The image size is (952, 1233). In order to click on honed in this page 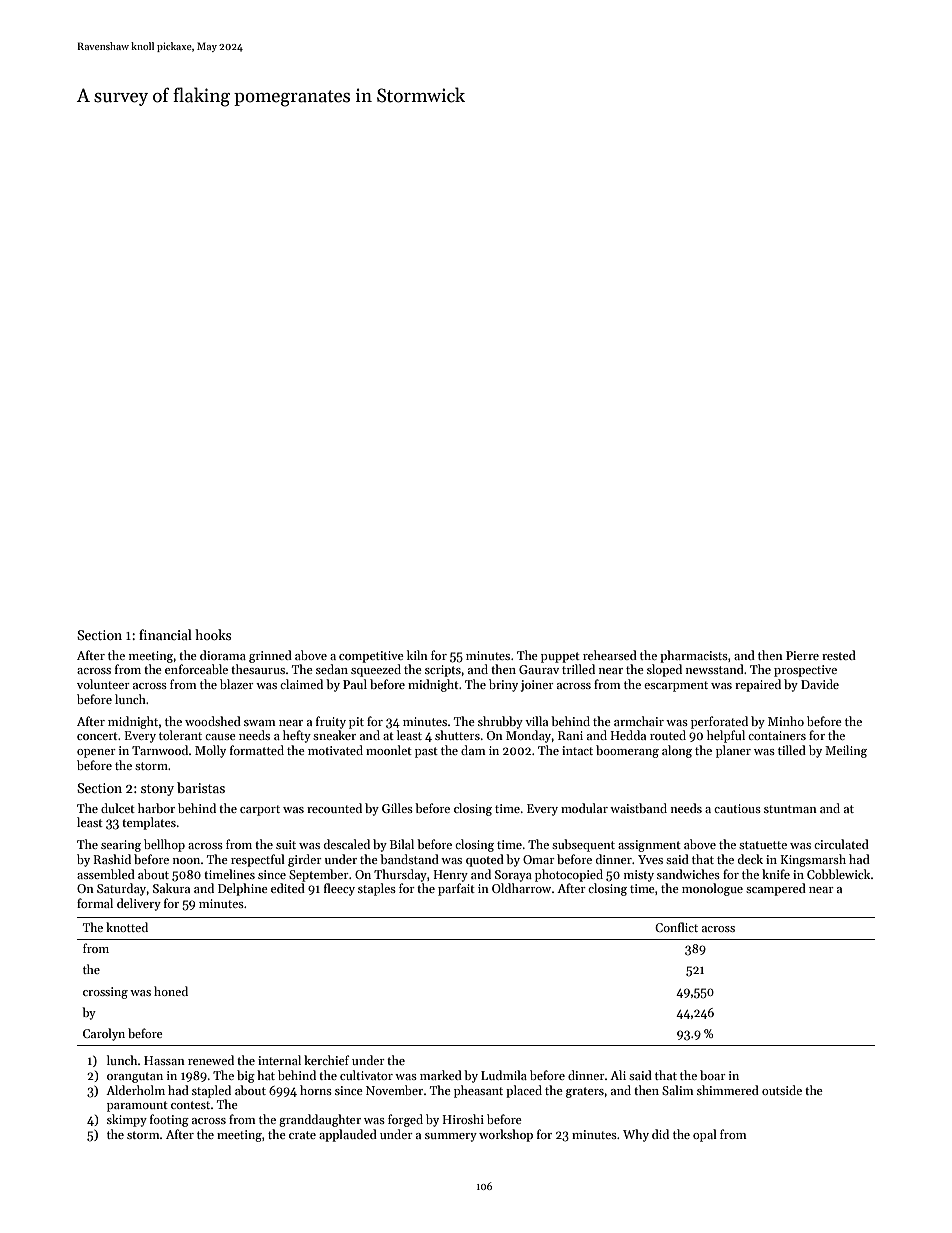, I will do `click(171, 991)`.
